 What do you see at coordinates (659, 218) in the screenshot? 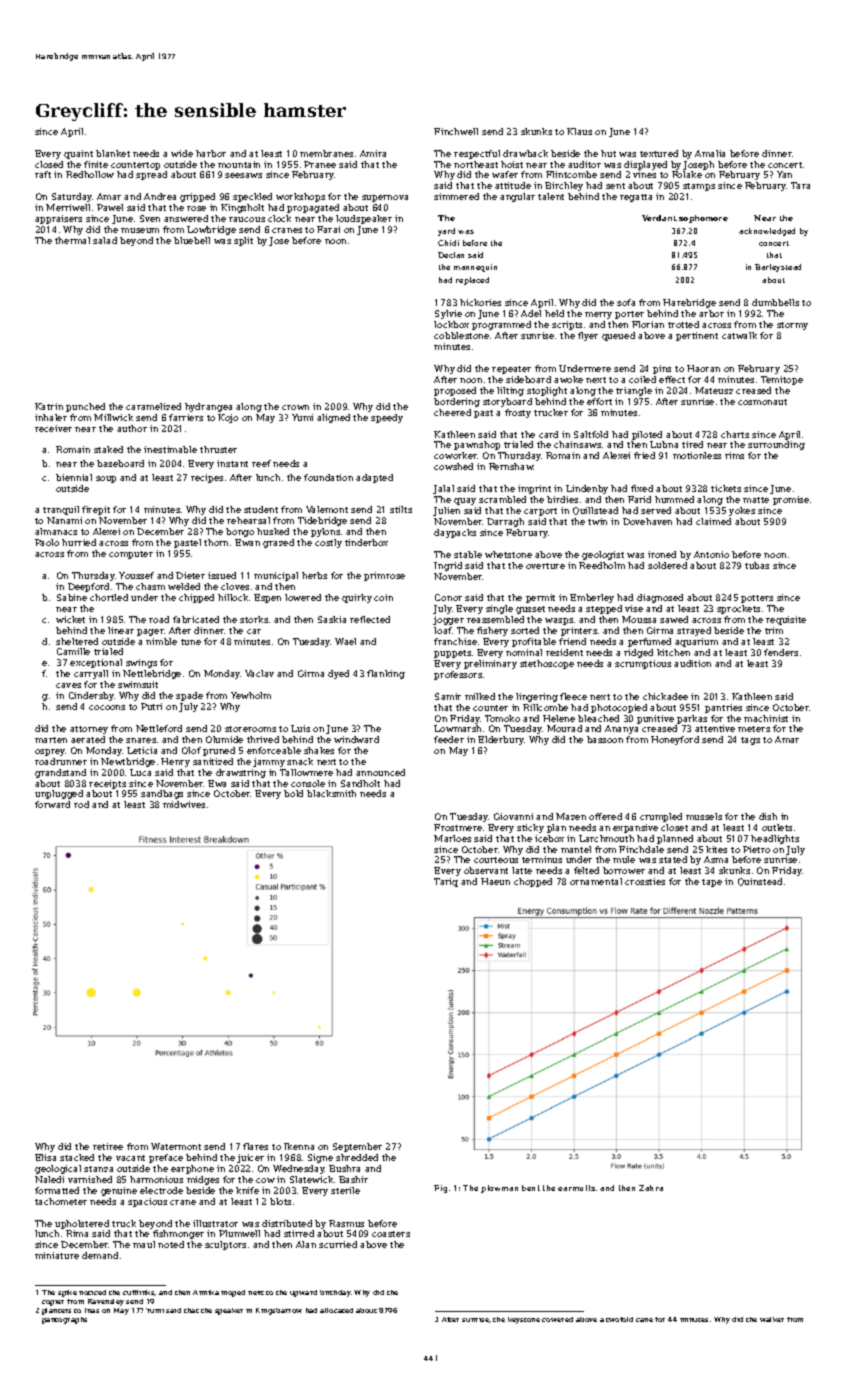
I see `Verdant` at bounding box center [659, 218].
